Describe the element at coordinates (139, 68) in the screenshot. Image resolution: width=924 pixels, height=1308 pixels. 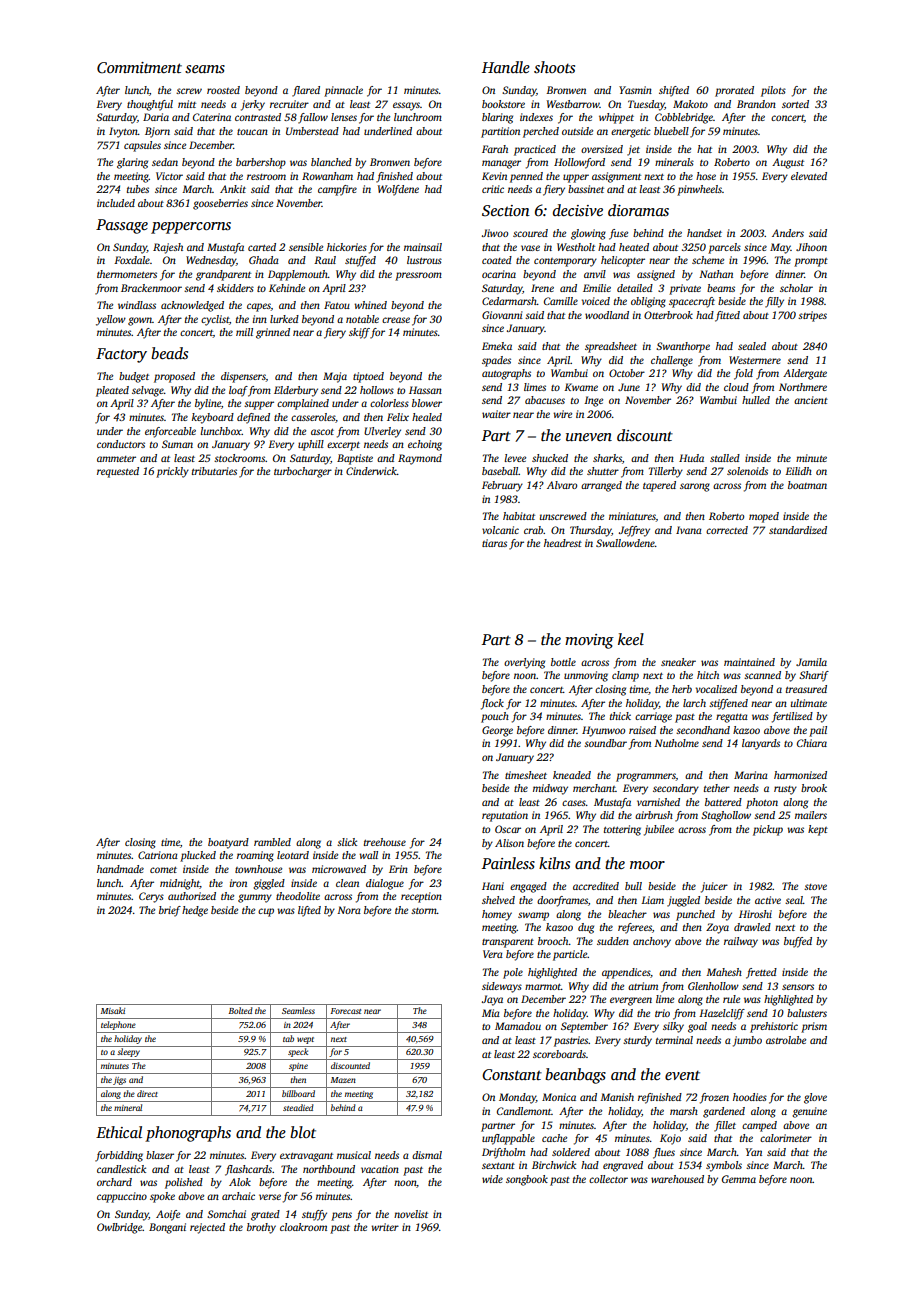
I see `Commitment` at that location.
